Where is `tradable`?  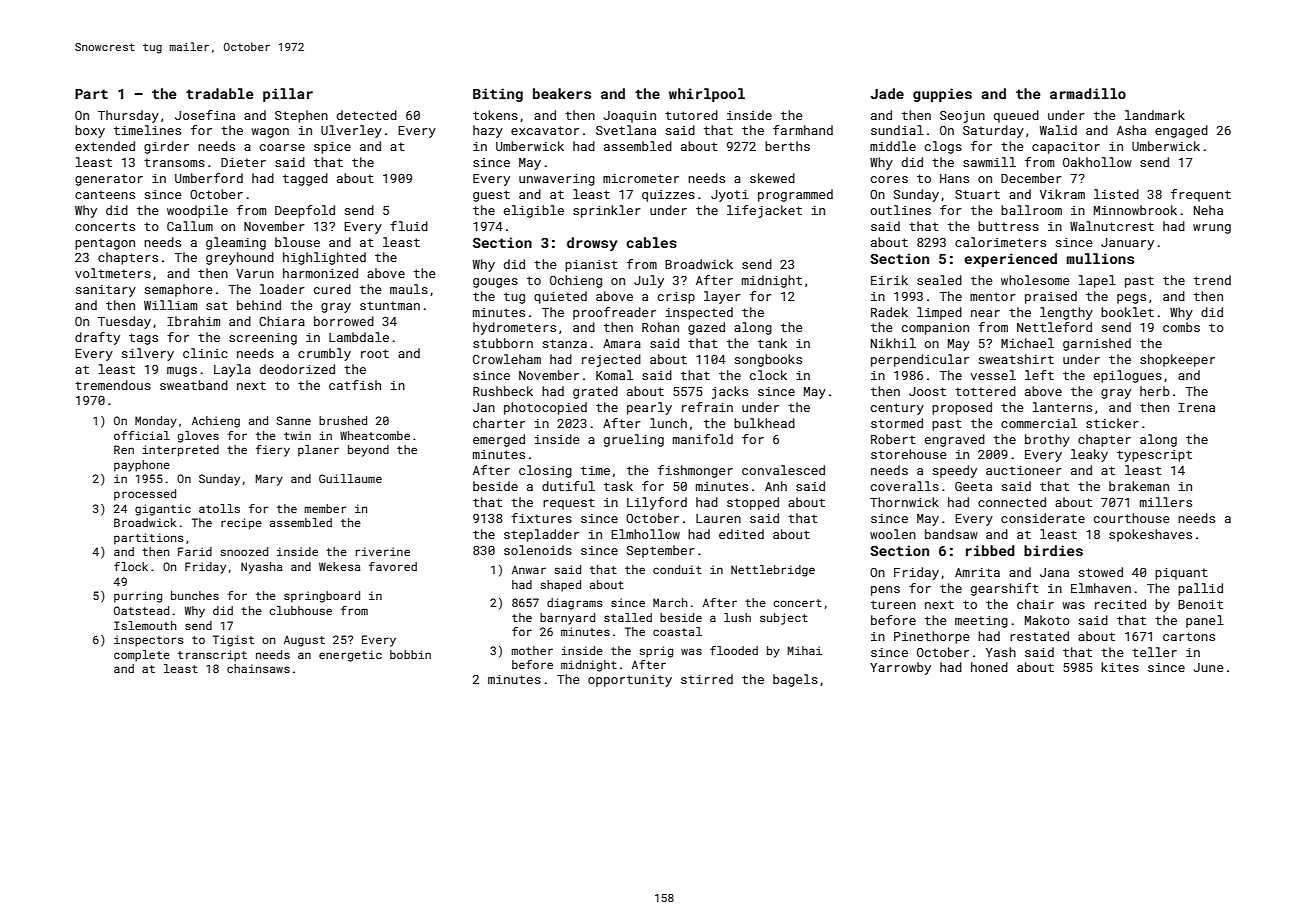
tradable is located at coordinates (219, 93).
